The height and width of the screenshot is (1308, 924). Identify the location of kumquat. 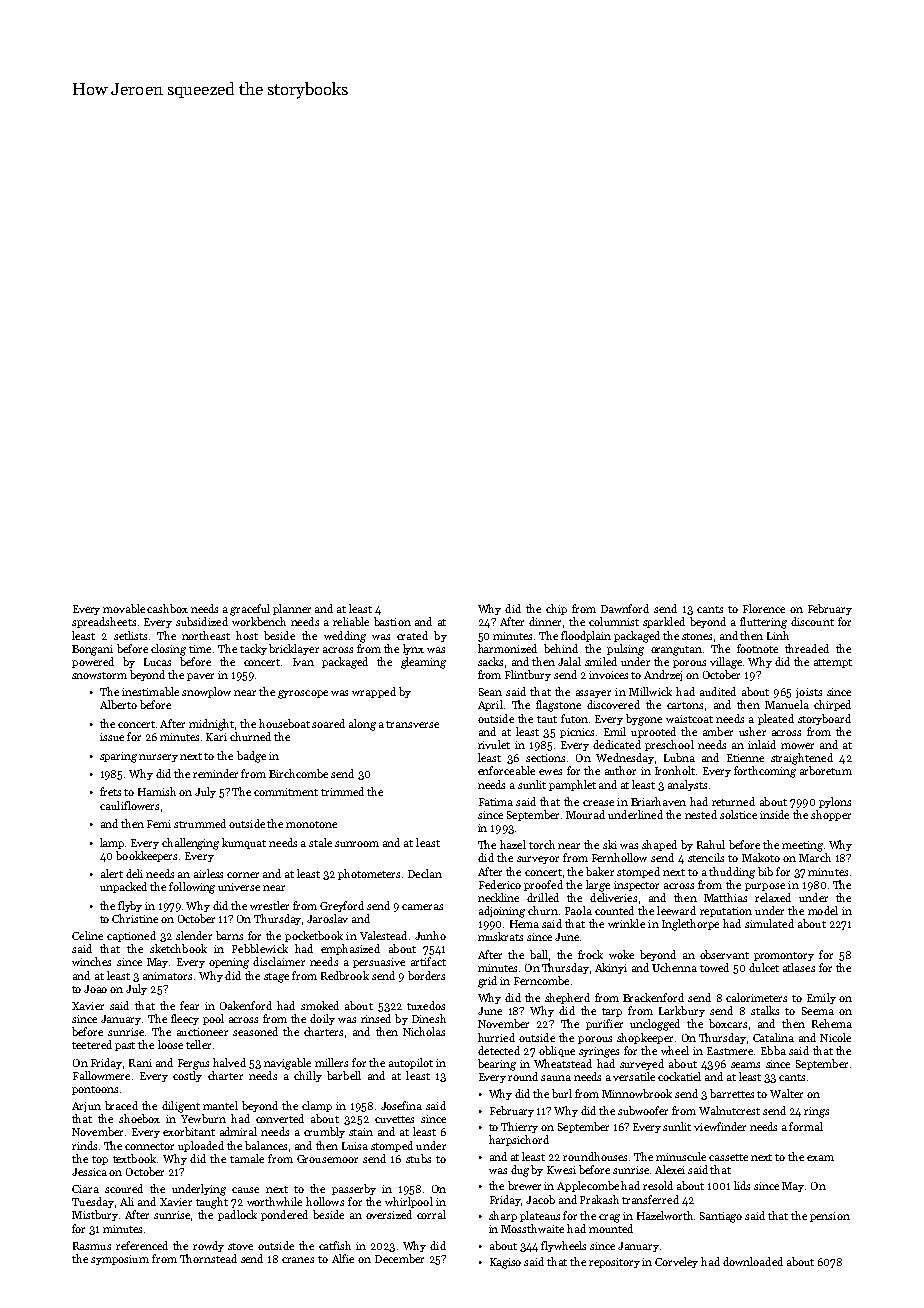
(244, 843).
